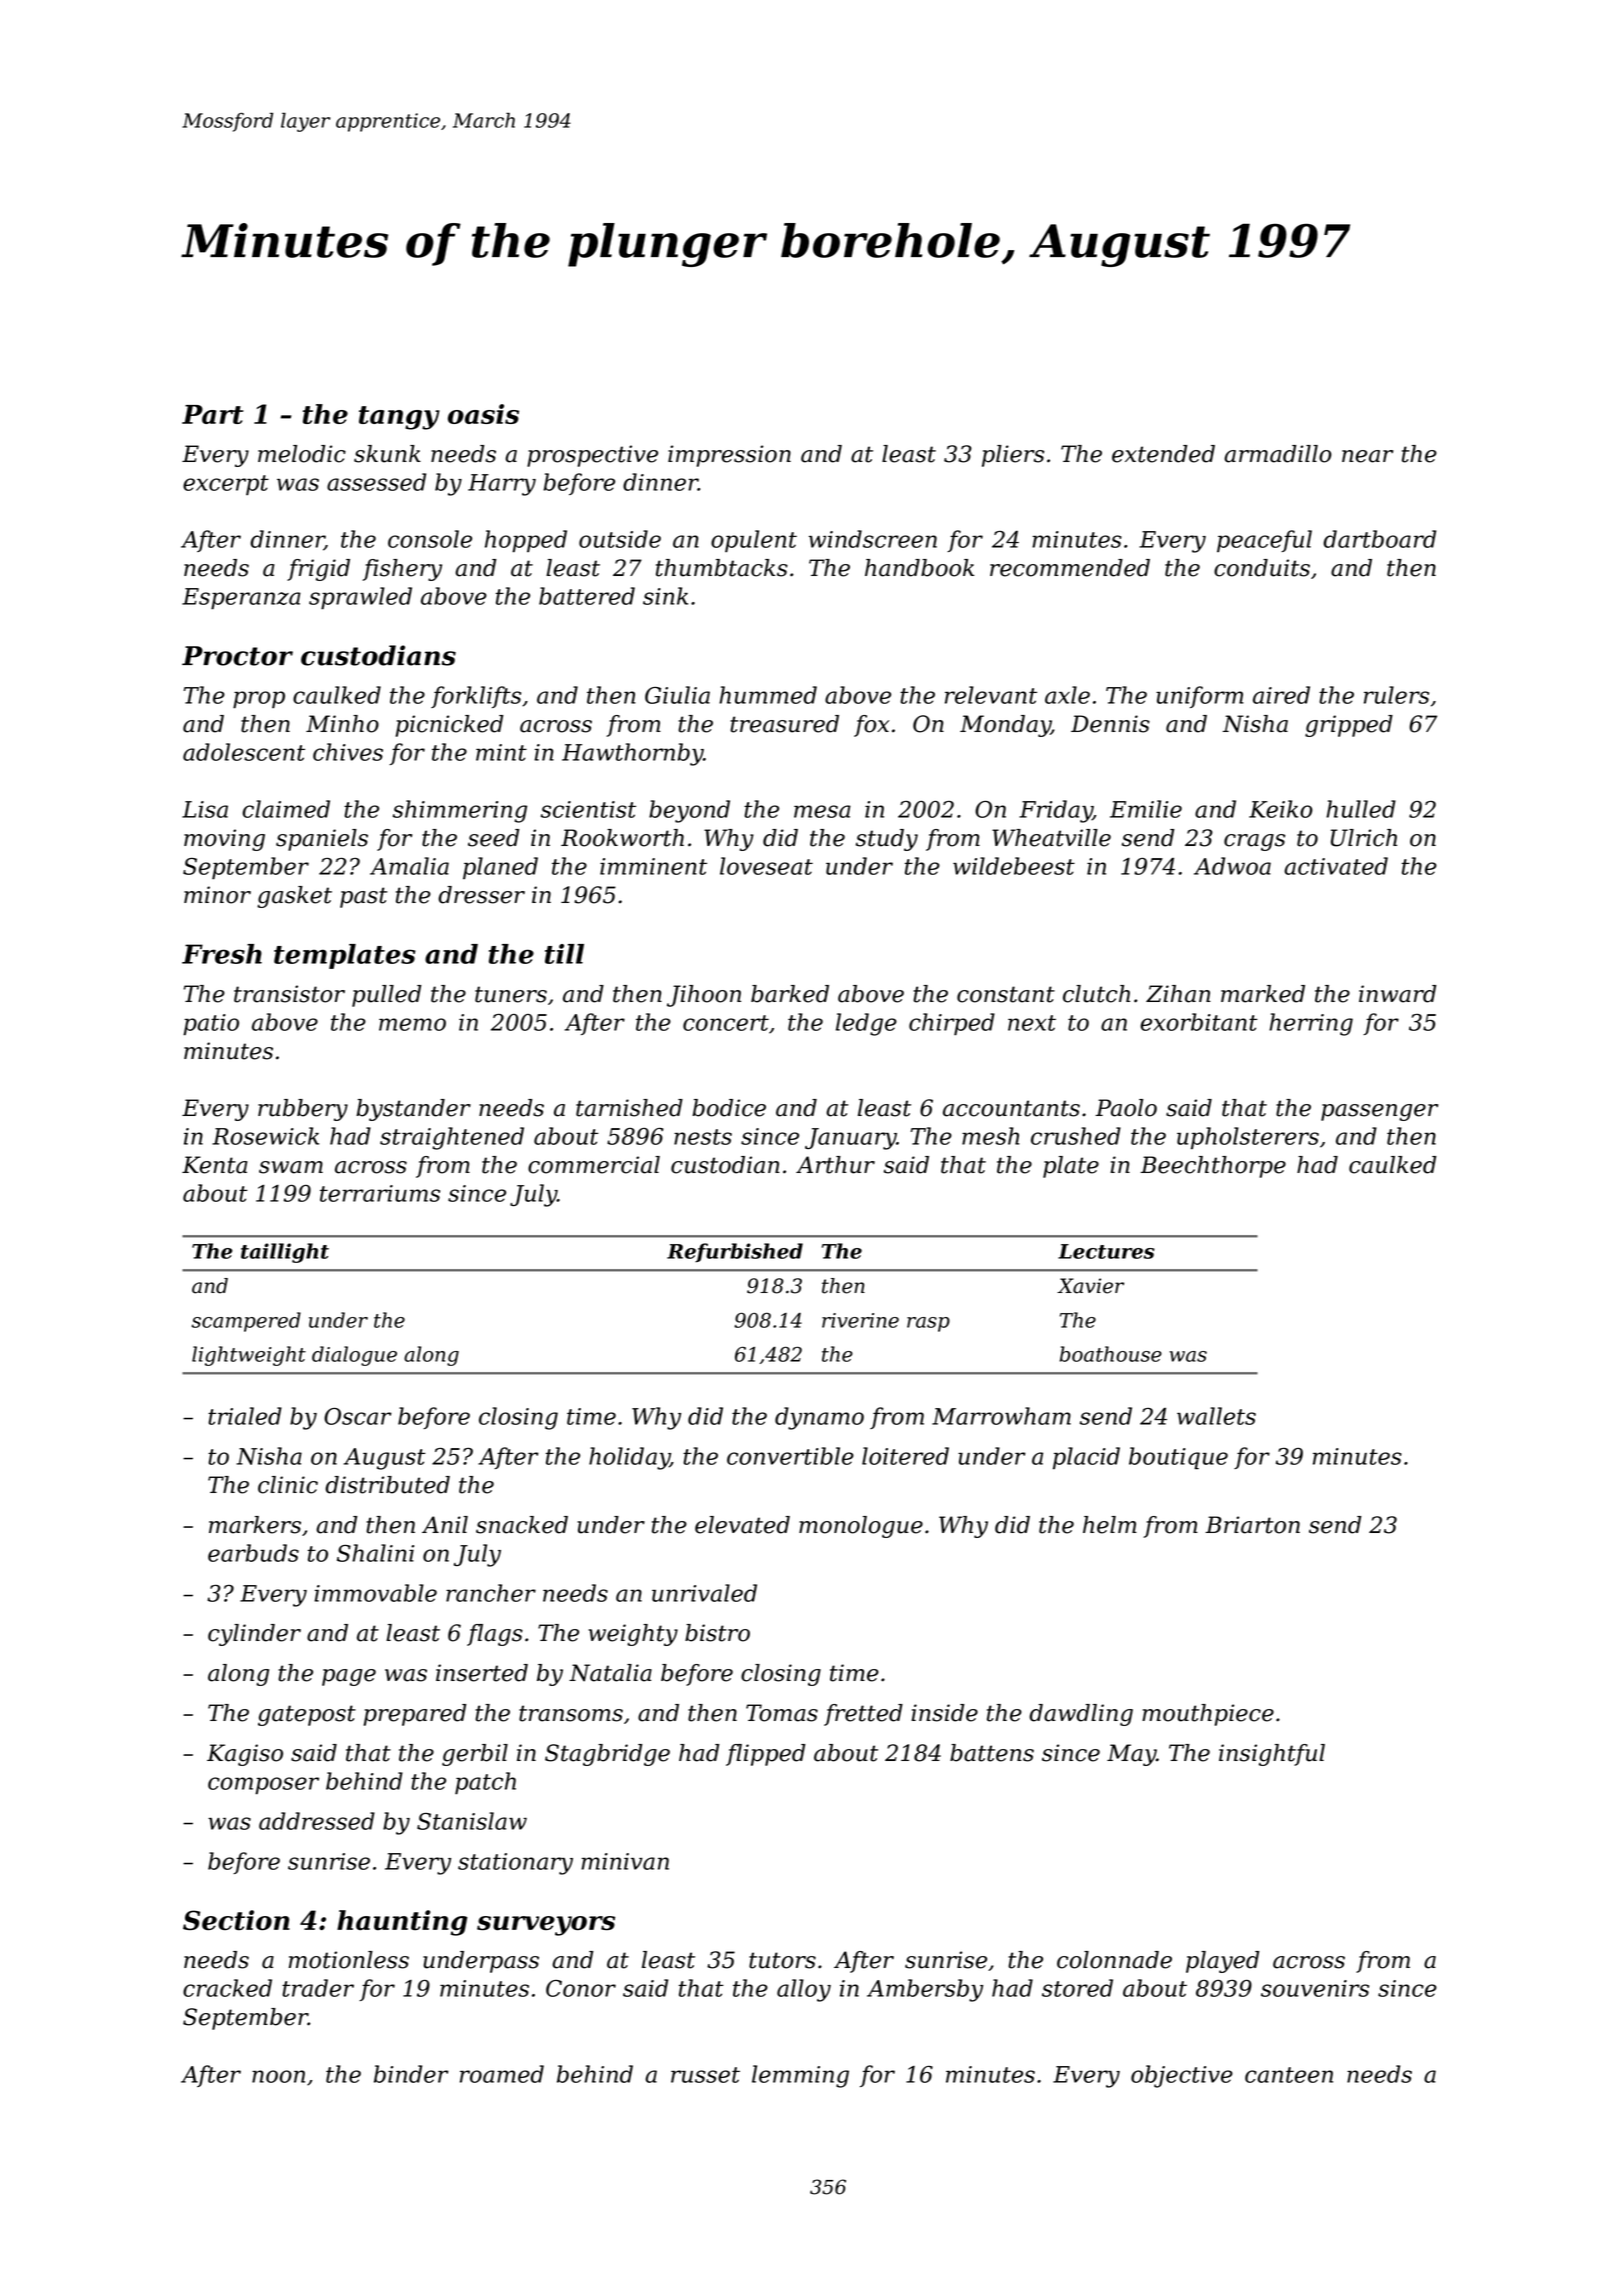 Image resolution: width=1620 pixels, height=2292 pixels. What do you see at coordinates (1252, 1525) in the image?
I see `Briarton` at bounding box center [1252, 1525].
